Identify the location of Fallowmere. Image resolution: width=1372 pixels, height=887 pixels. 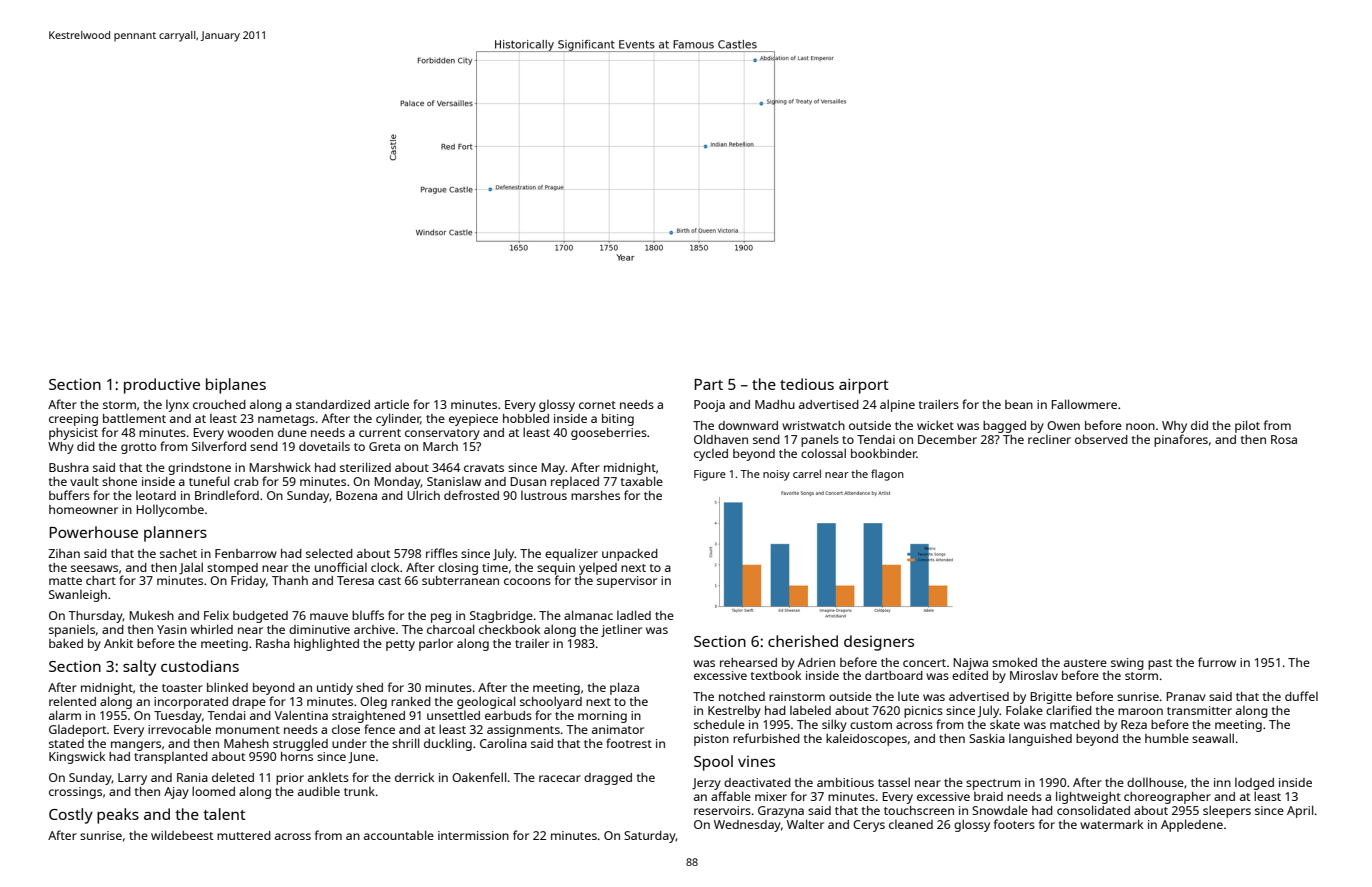
(1084, 404).
